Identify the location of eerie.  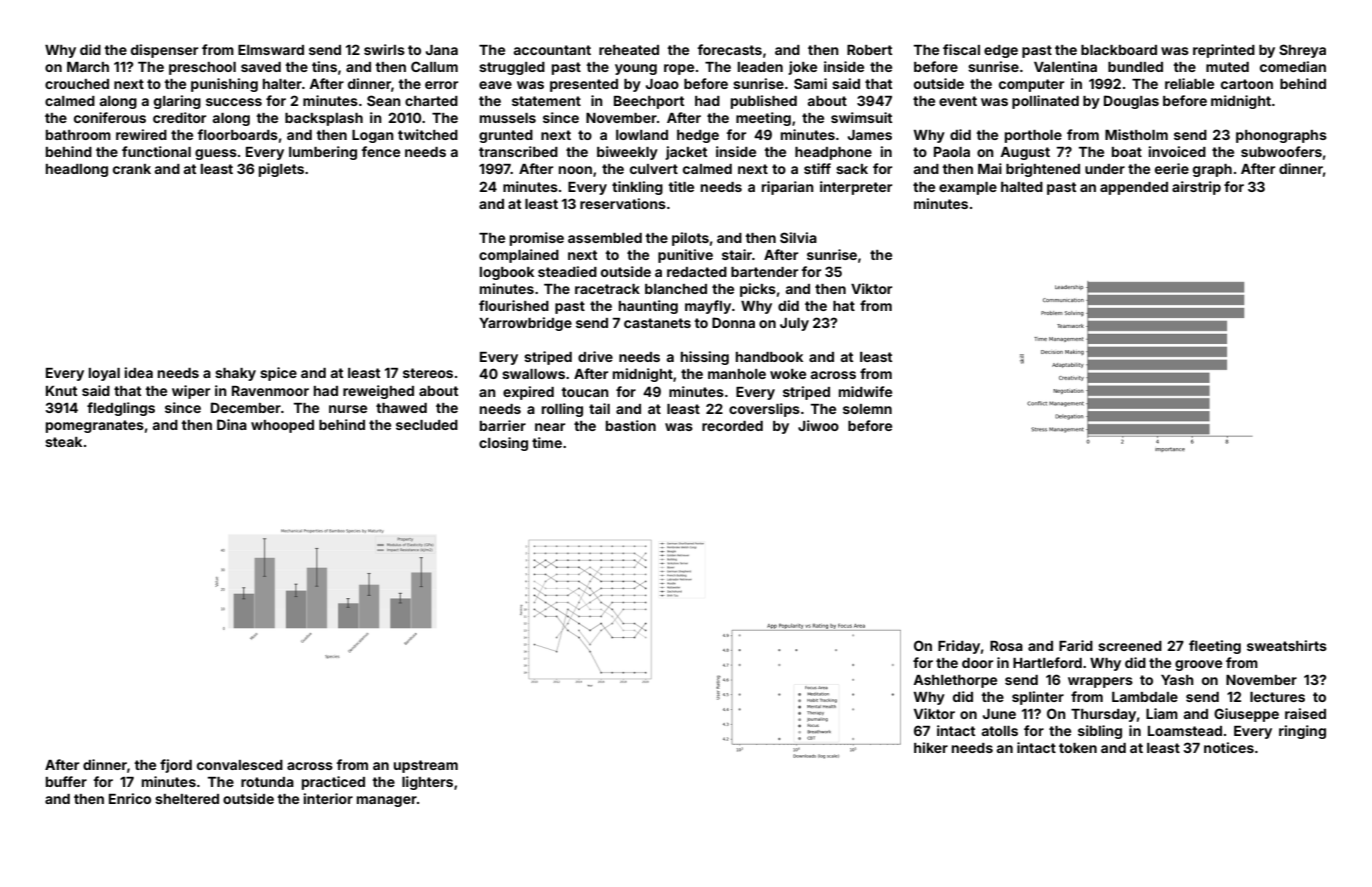
(1172, 168).
